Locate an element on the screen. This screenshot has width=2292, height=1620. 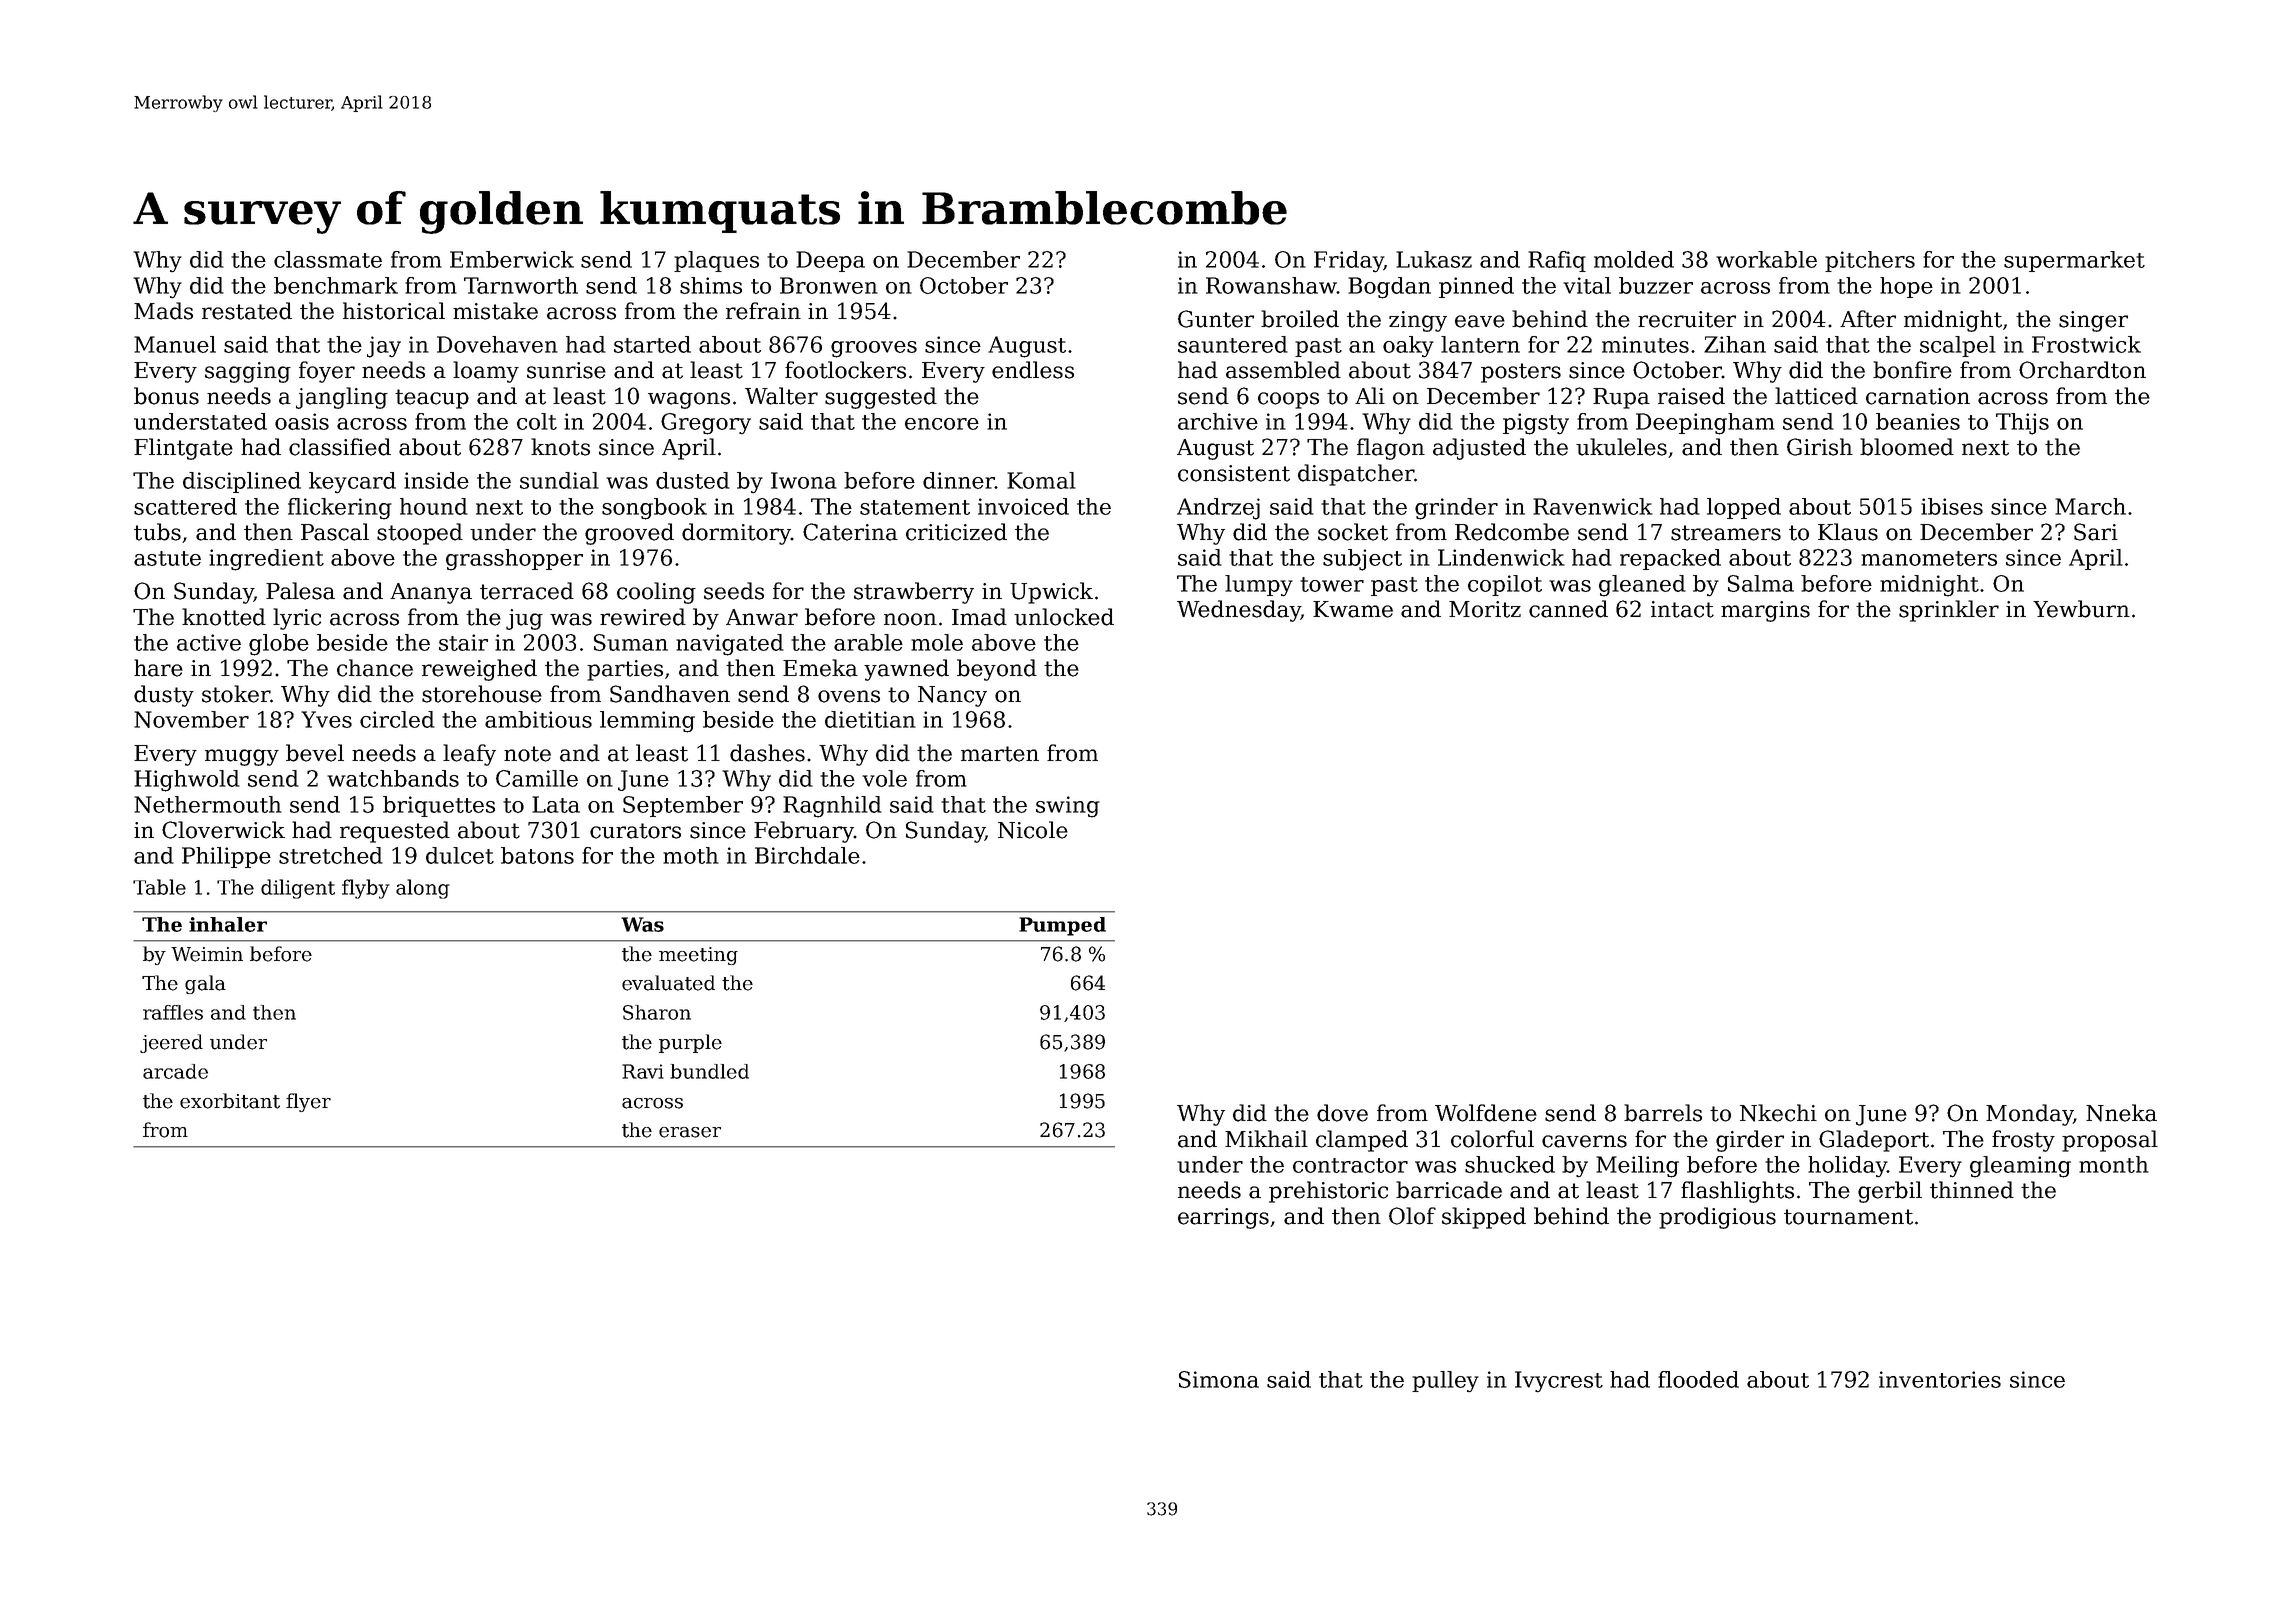
Nicole is located at coordinates (1033, 830).
